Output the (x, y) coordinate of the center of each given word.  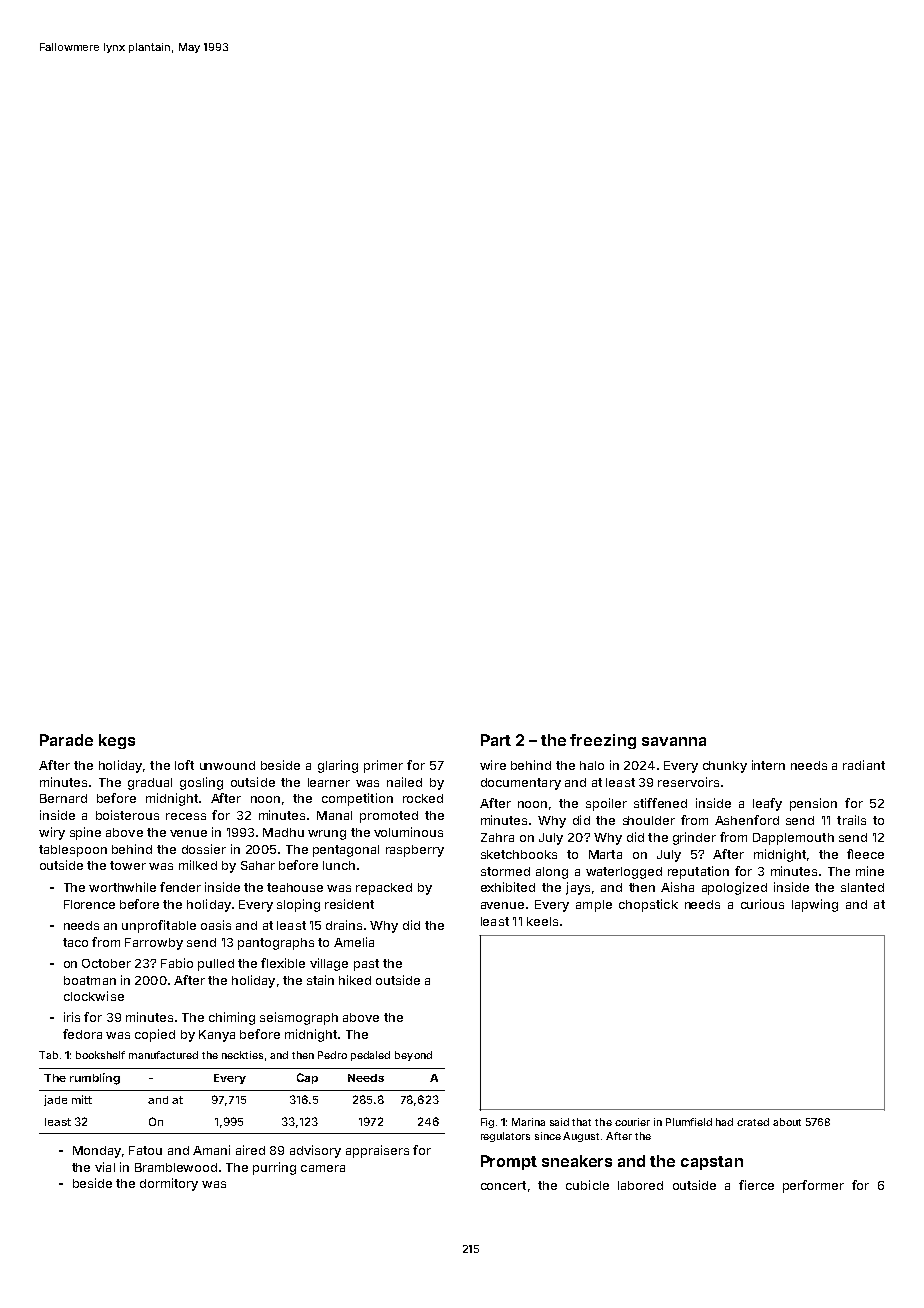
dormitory (169, 1184)
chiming (232, 1018)
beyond (413, 1056)
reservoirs (688, 782)
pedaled (370, 1056)
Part (496, 740)
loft (184, 765)
